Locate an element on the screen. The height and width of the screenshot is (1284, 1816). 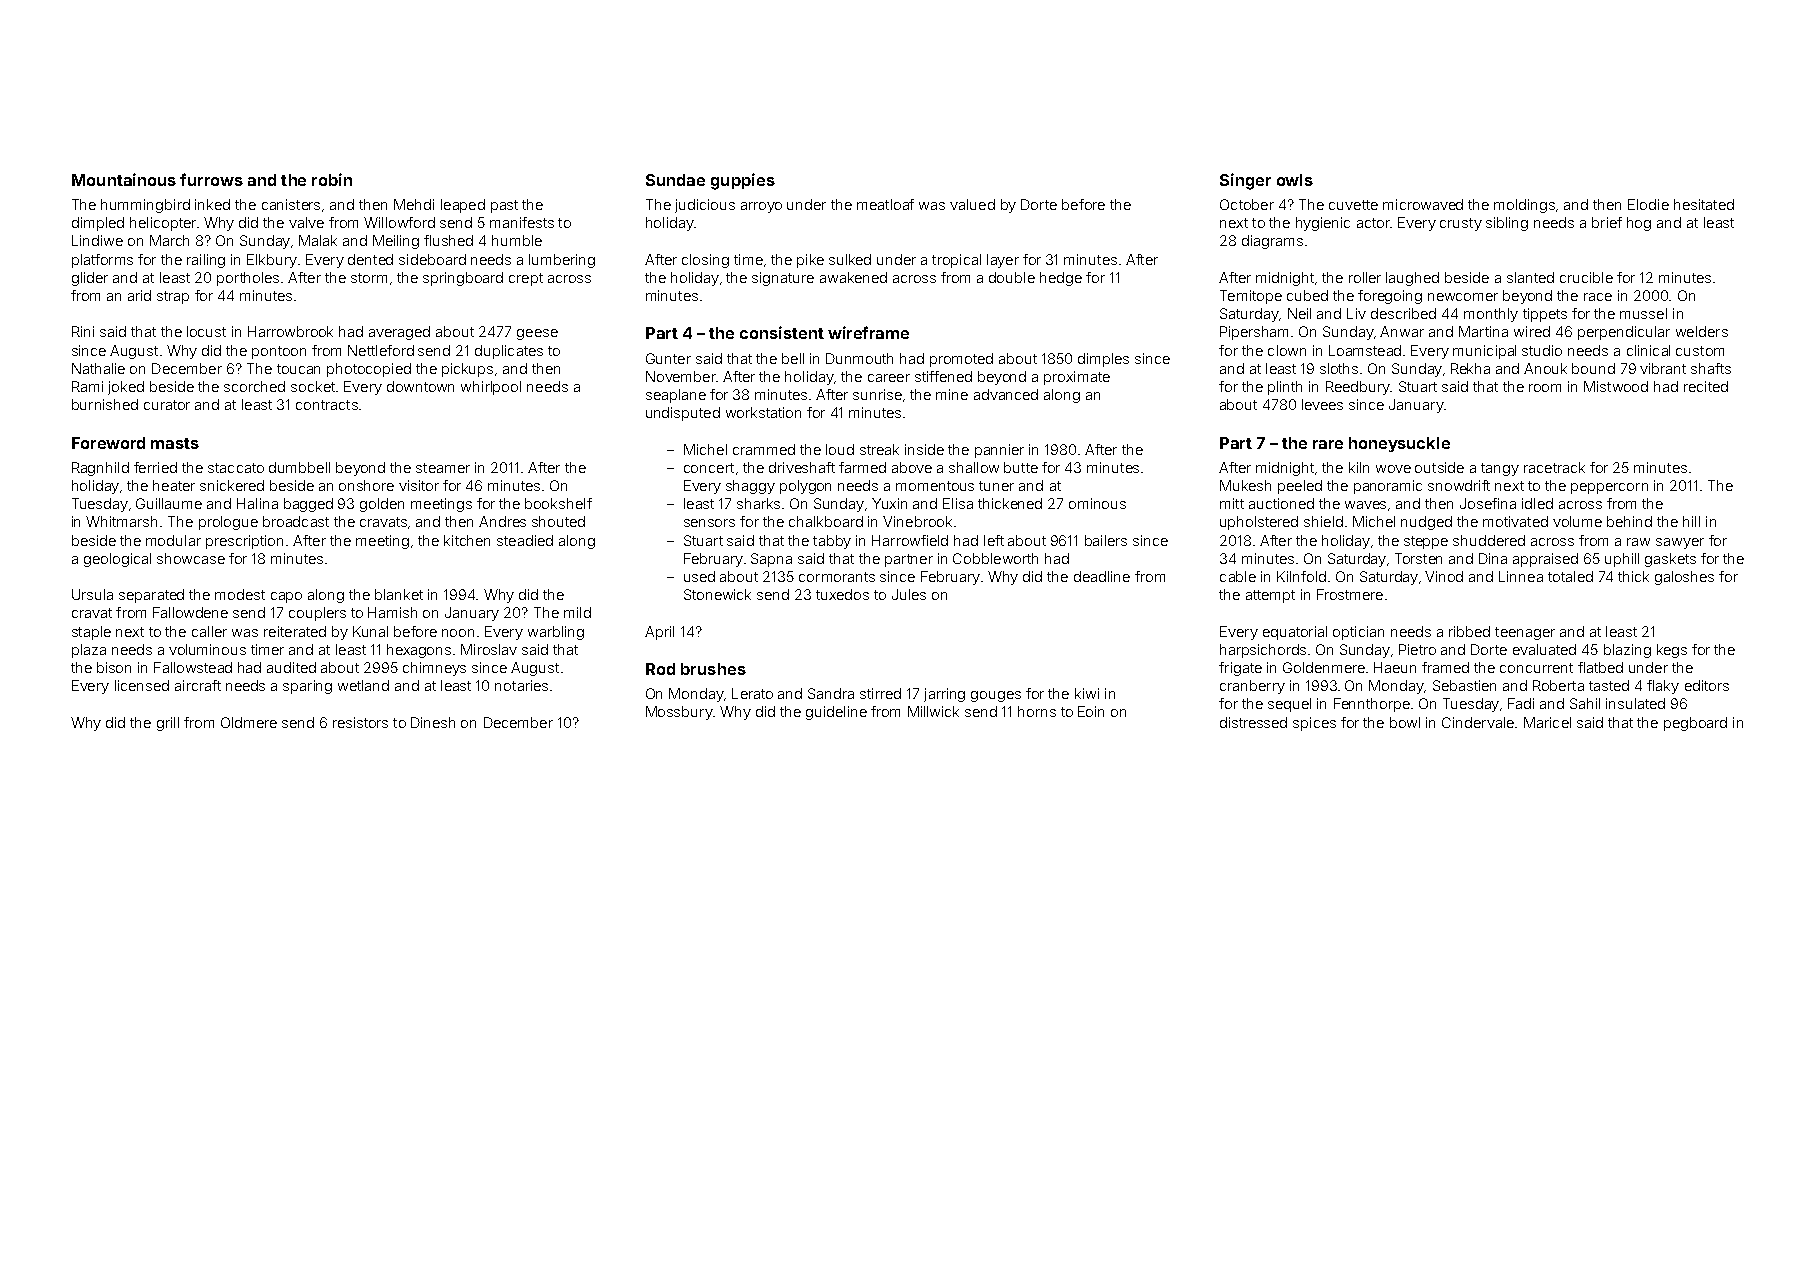
pickups is located at coordinates (467, 370).
